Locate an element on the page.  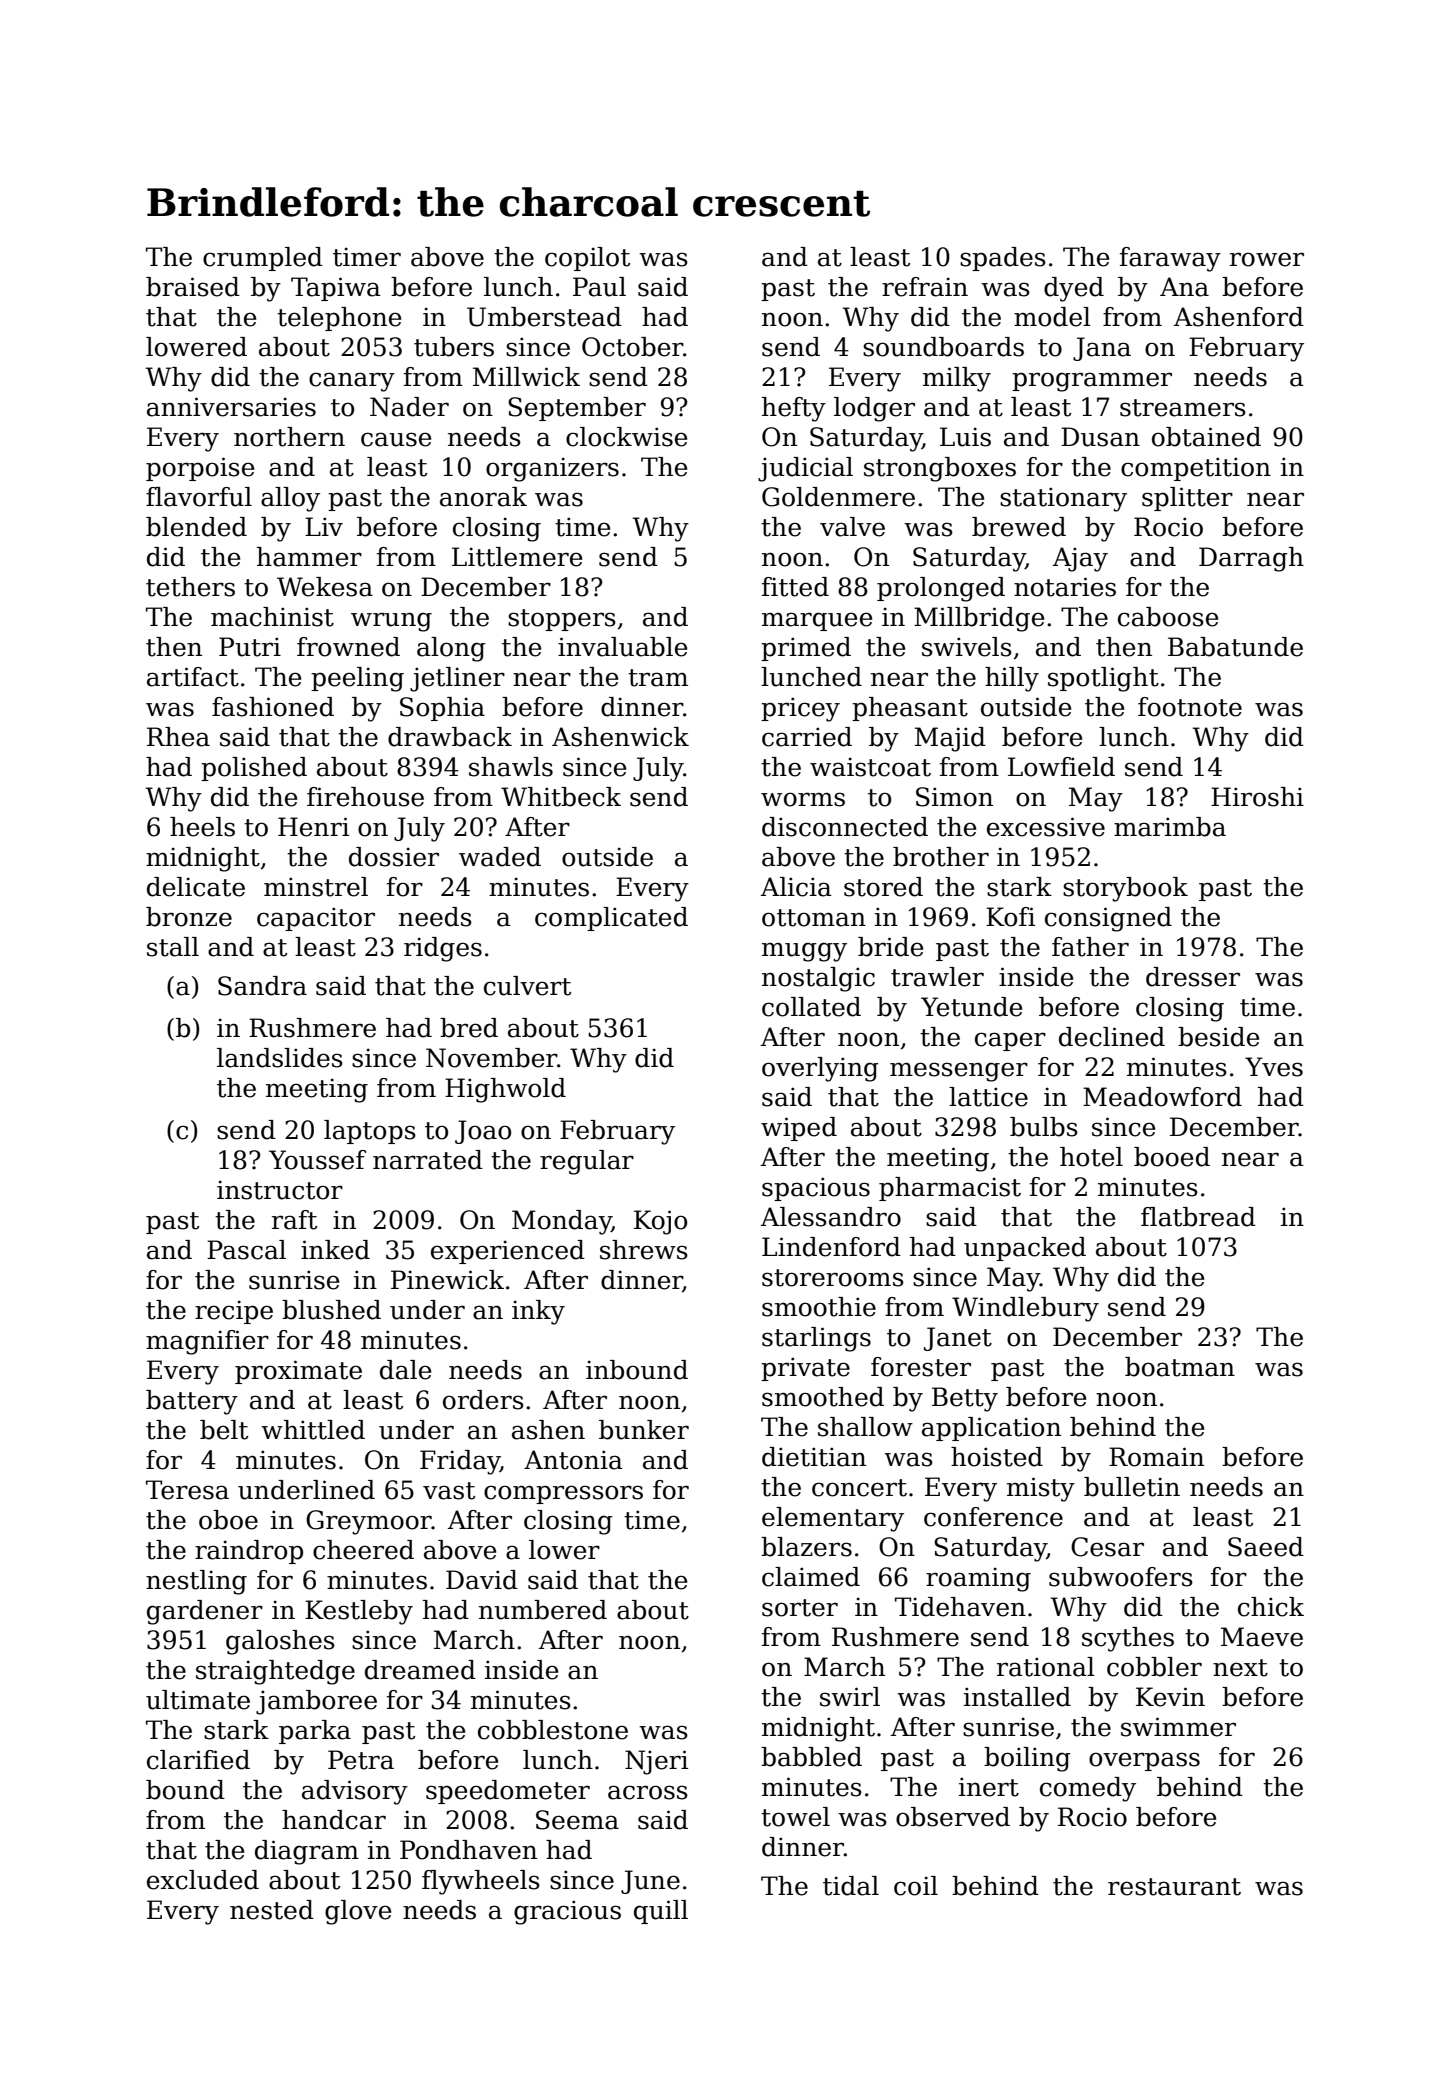
battery is located at coordinates (192, 1402).
